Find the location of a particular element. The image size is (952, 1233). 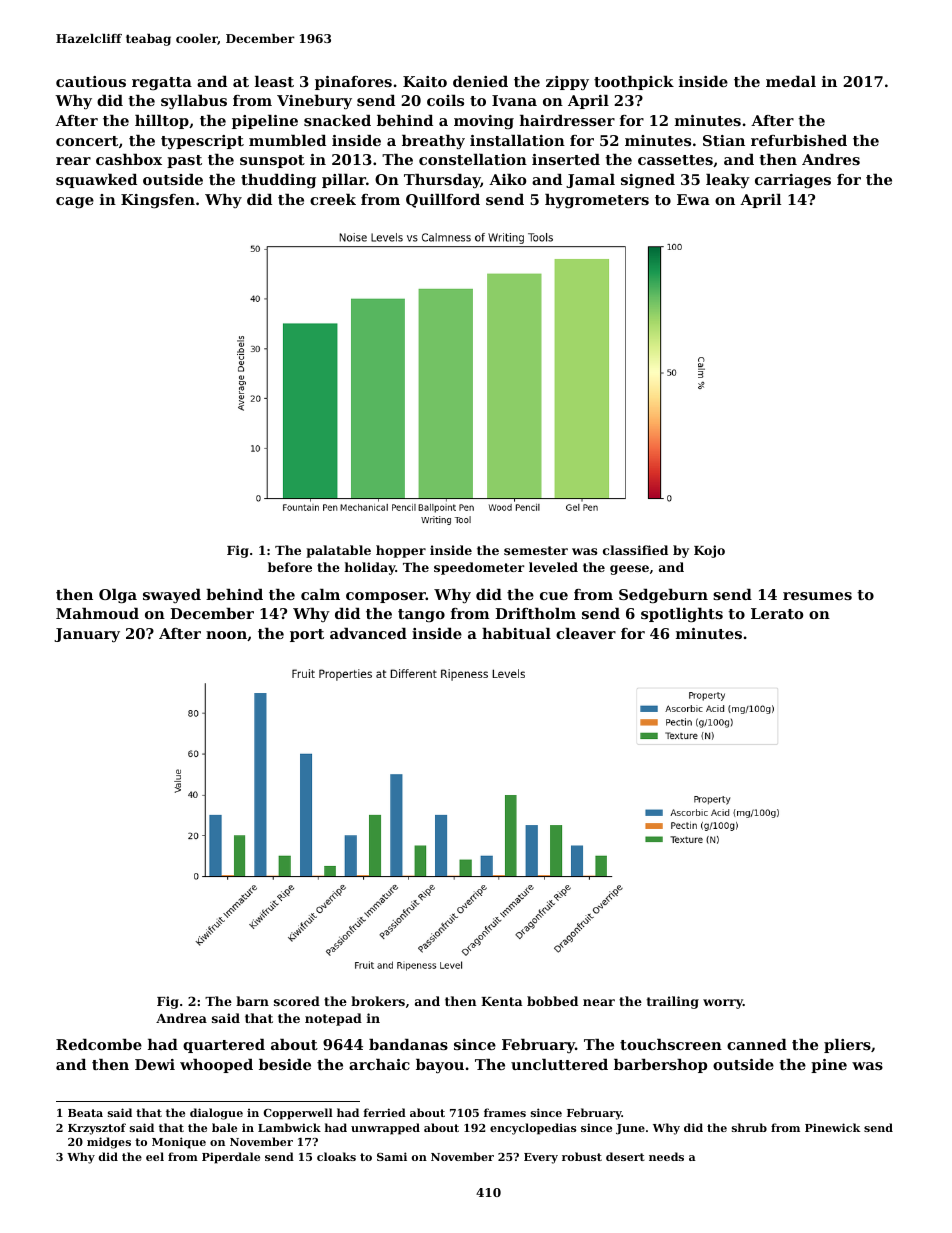

hygrometers is located at coordinates (597, 201).
